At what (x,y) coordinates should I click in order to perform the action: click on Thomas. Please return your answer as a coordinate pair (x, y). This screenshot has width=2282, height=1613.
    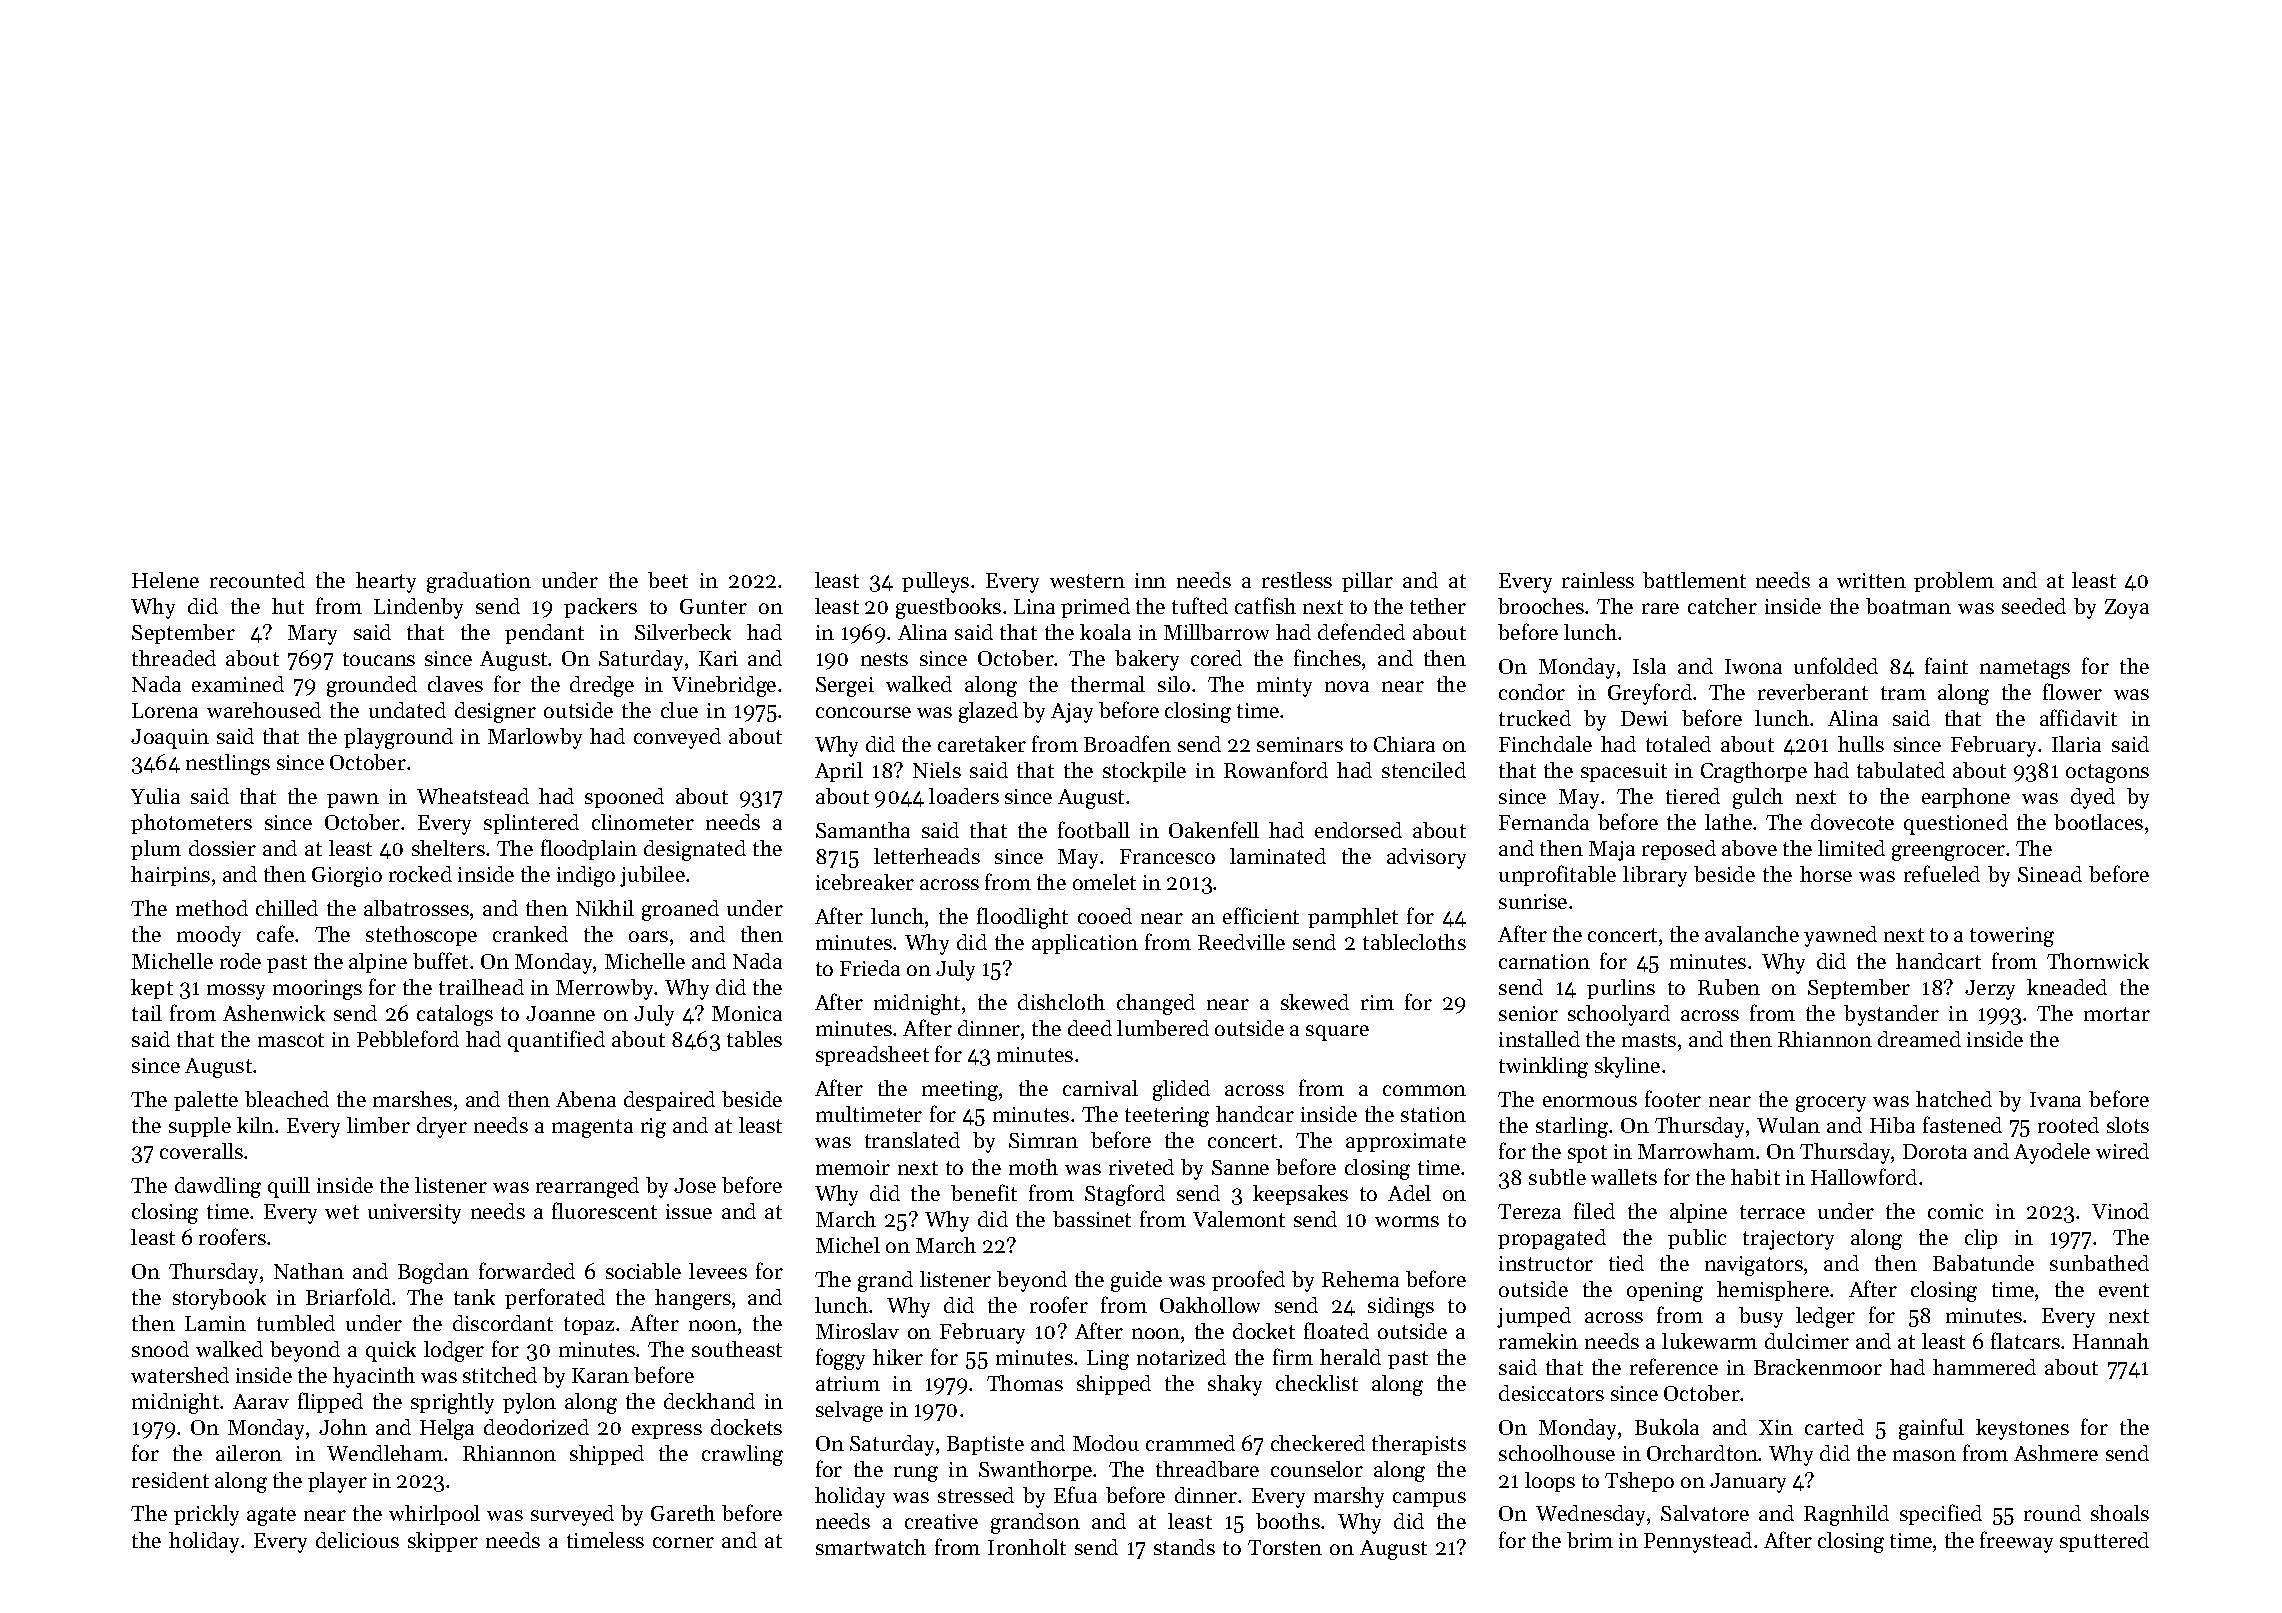
    Looking at the image, I should click on (1025, 1383).
